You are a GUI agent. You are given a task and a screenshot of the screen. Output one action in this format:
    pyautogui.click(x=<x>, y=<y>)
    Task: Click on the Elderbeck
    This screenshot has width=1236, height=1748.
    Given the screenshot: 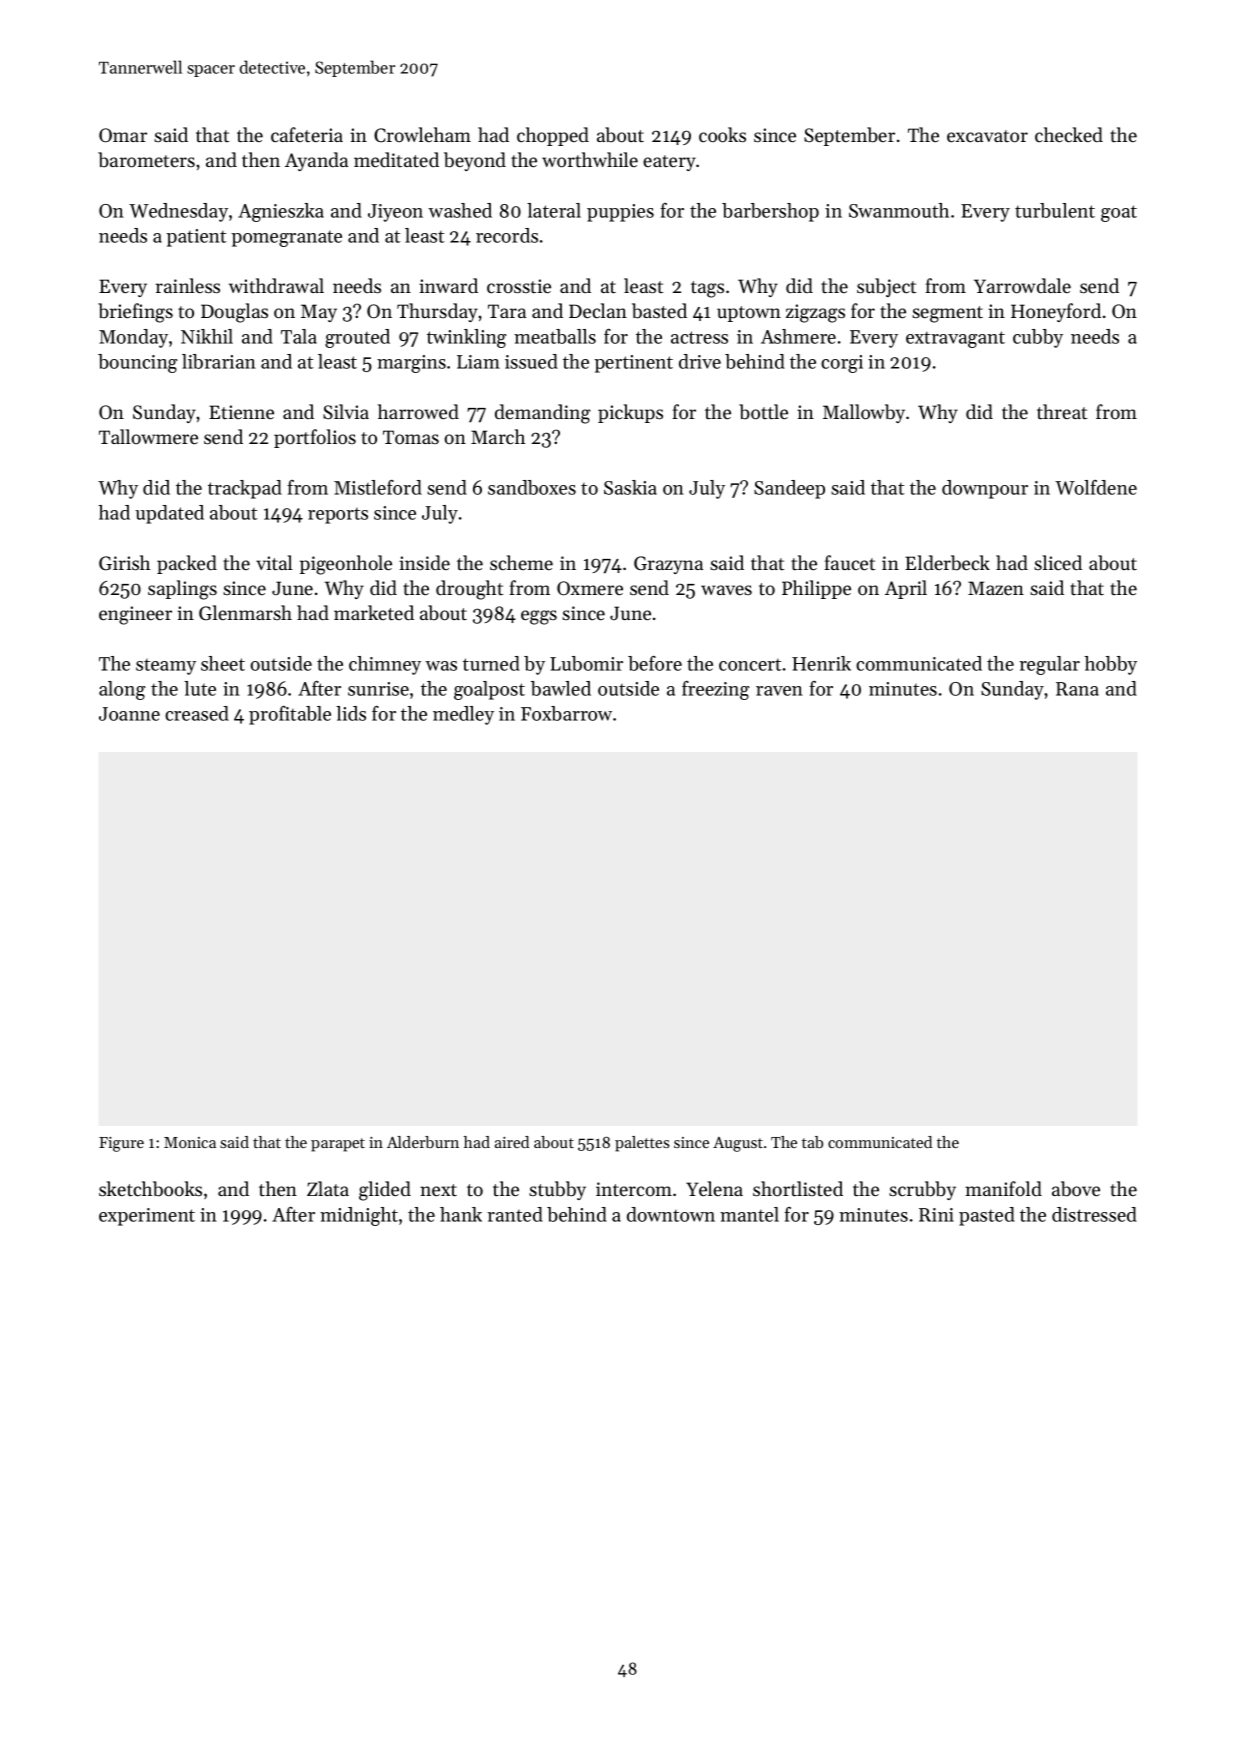 What is the action you would take?
    pyautogui.click(x=947, y=563)
